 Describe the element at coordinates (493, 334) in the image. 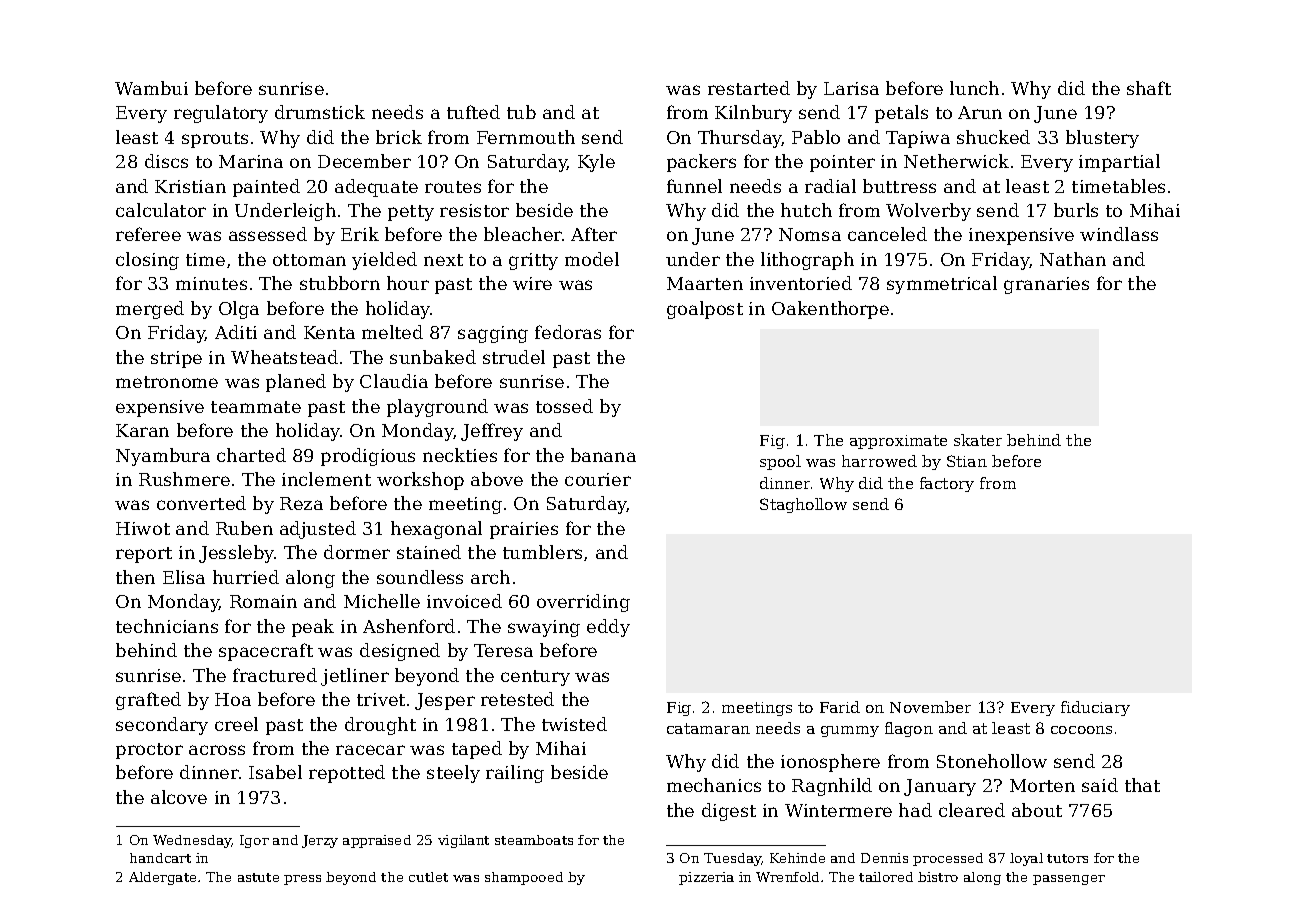

I see `sagging` at that location.
